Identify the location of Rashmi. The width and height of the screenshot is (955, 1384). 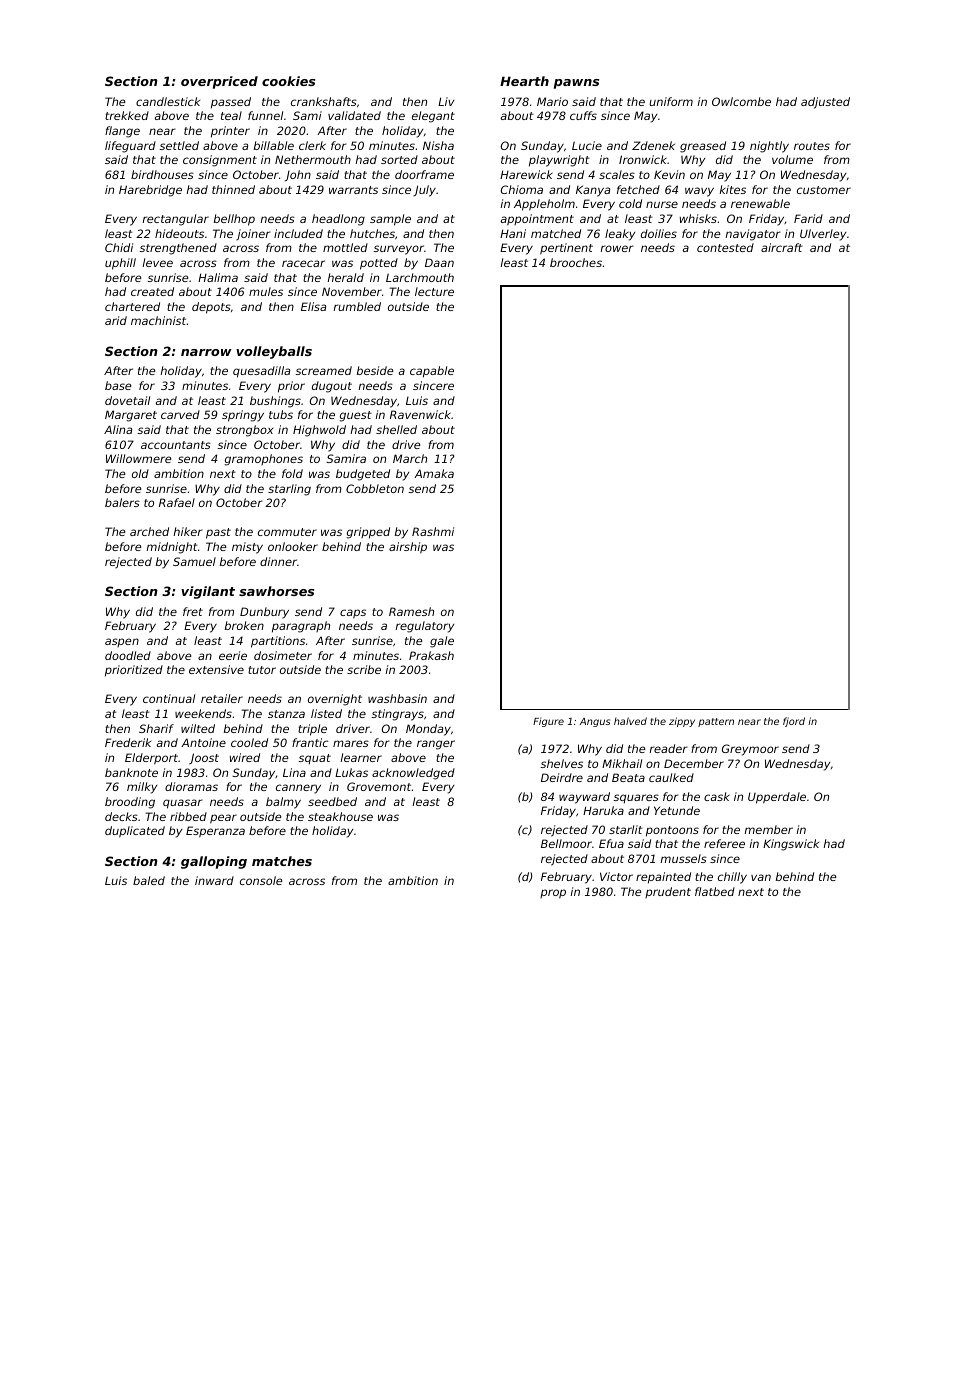
(433, 531).
